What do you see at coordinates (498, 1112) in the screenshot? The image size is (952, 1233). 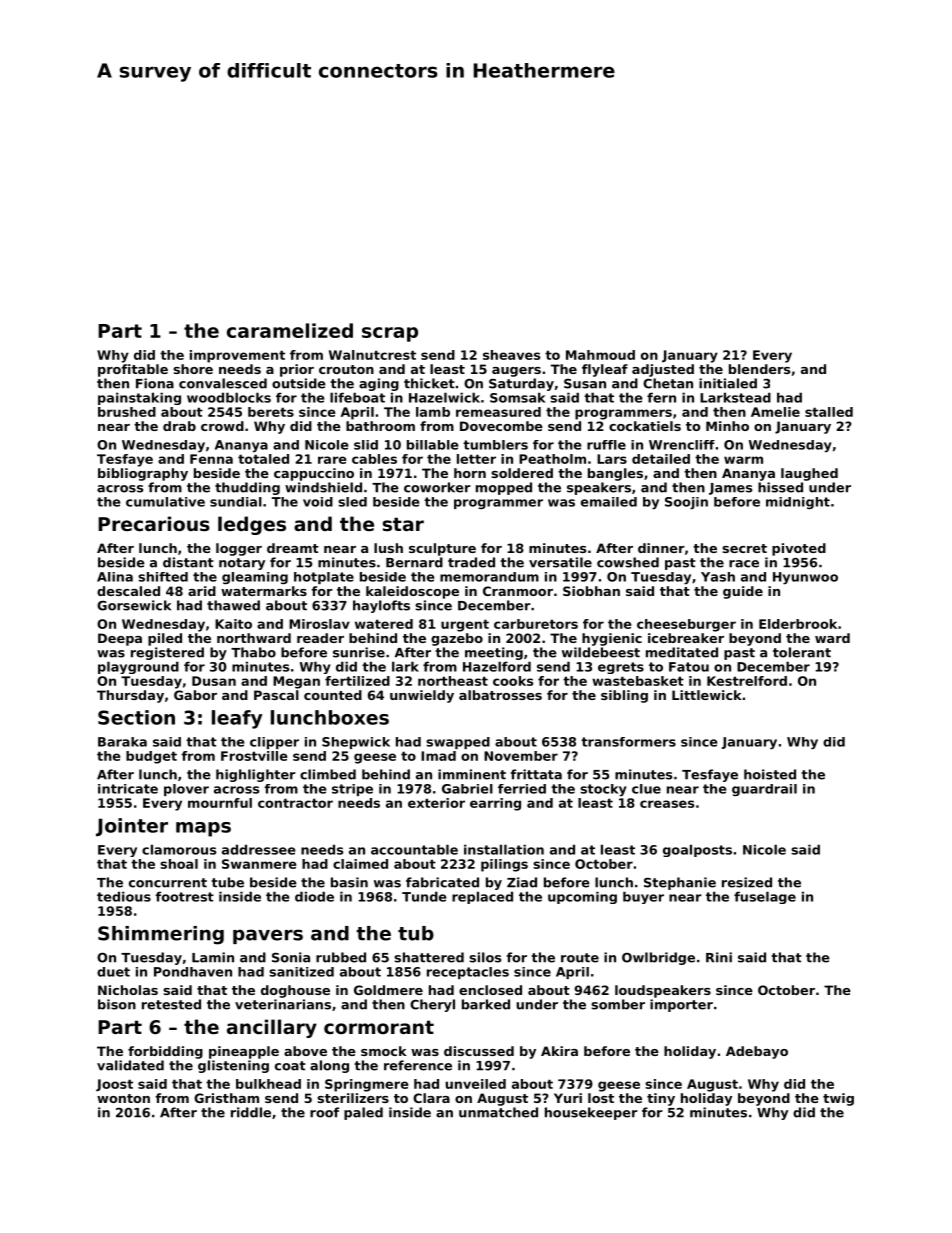 I see `unmatched` at bounding box center [498, 1112].
